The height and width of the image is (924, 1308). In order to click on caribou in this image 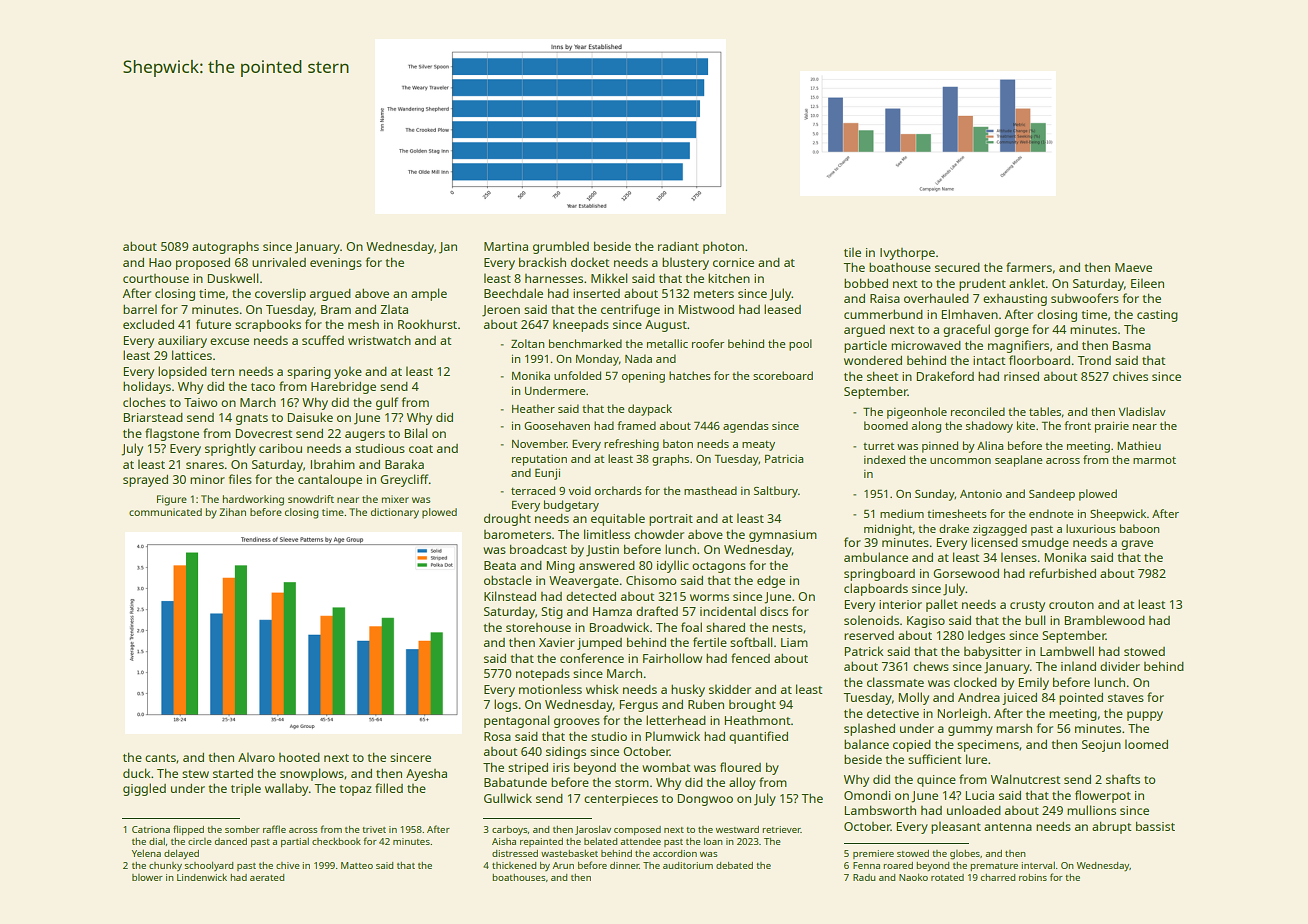, I will do `click(280, 448)`.
